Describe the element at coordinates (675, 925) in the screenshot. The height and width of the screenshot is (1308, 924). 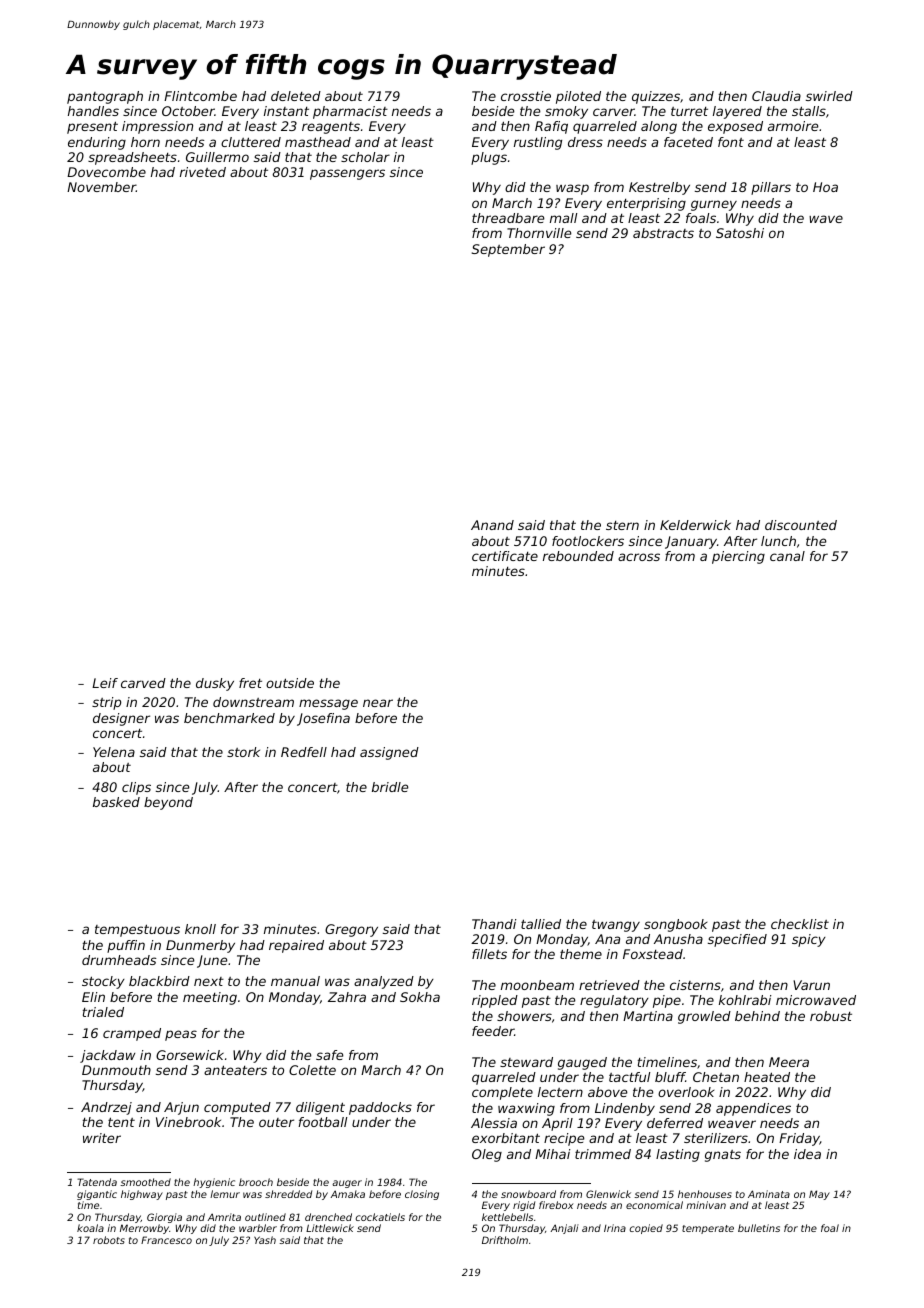
I see `songbook` at that location.
